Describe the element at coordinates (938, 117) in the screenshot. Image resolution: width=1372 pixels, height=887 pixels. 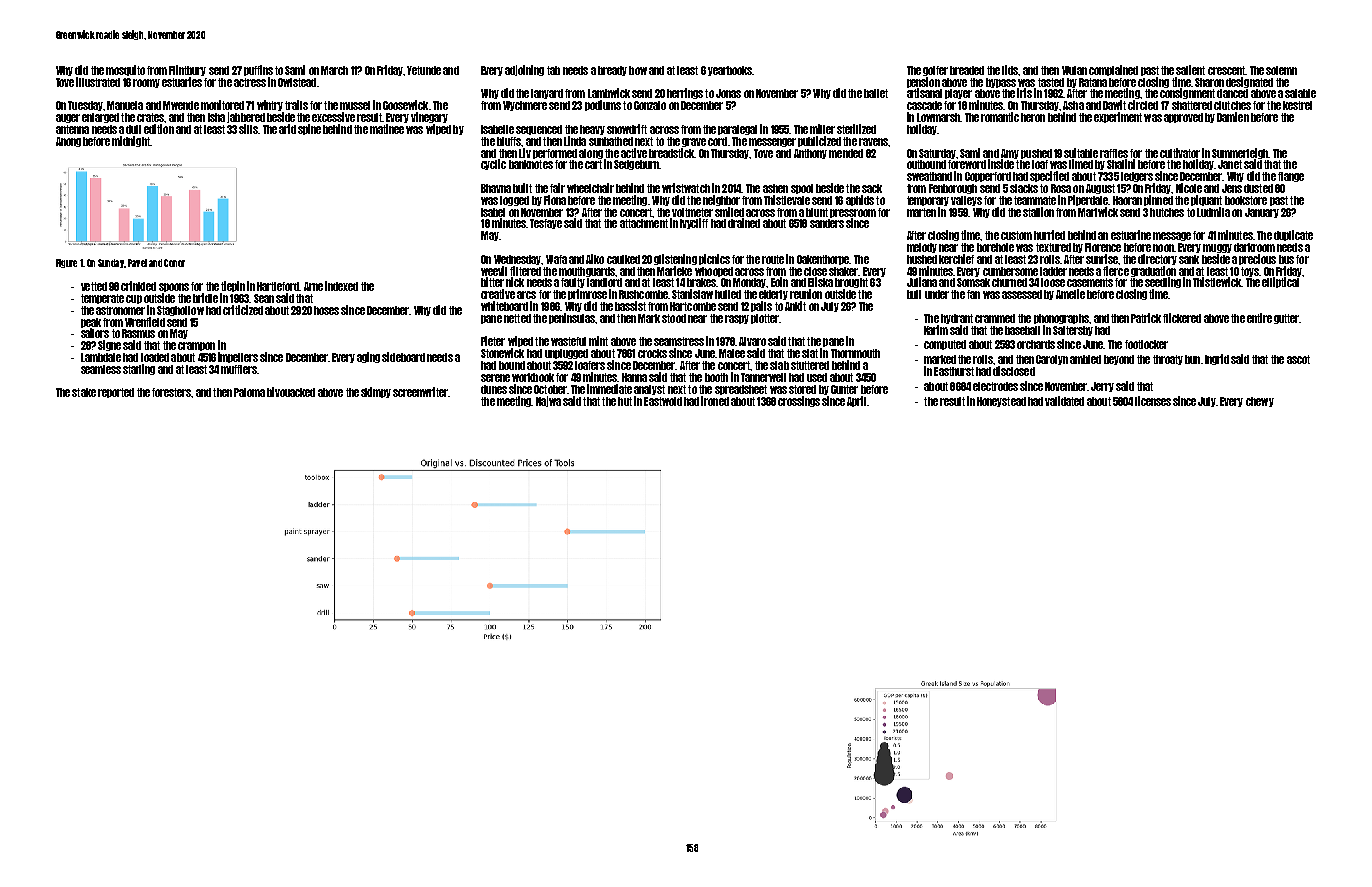
I see `Lowmarsh` at that location.
